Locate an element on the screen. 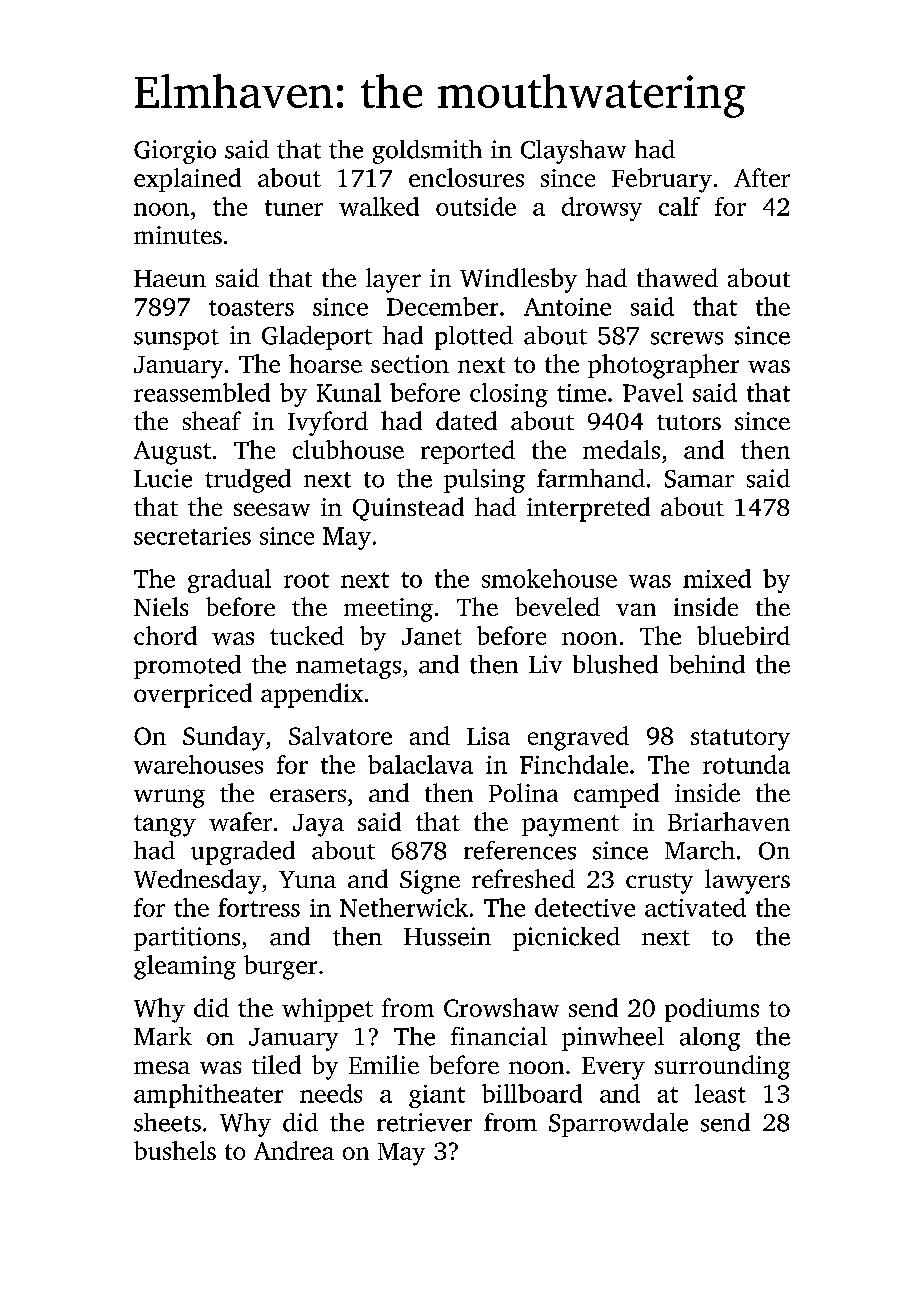  Signe is located at coordinates (430, 882).
